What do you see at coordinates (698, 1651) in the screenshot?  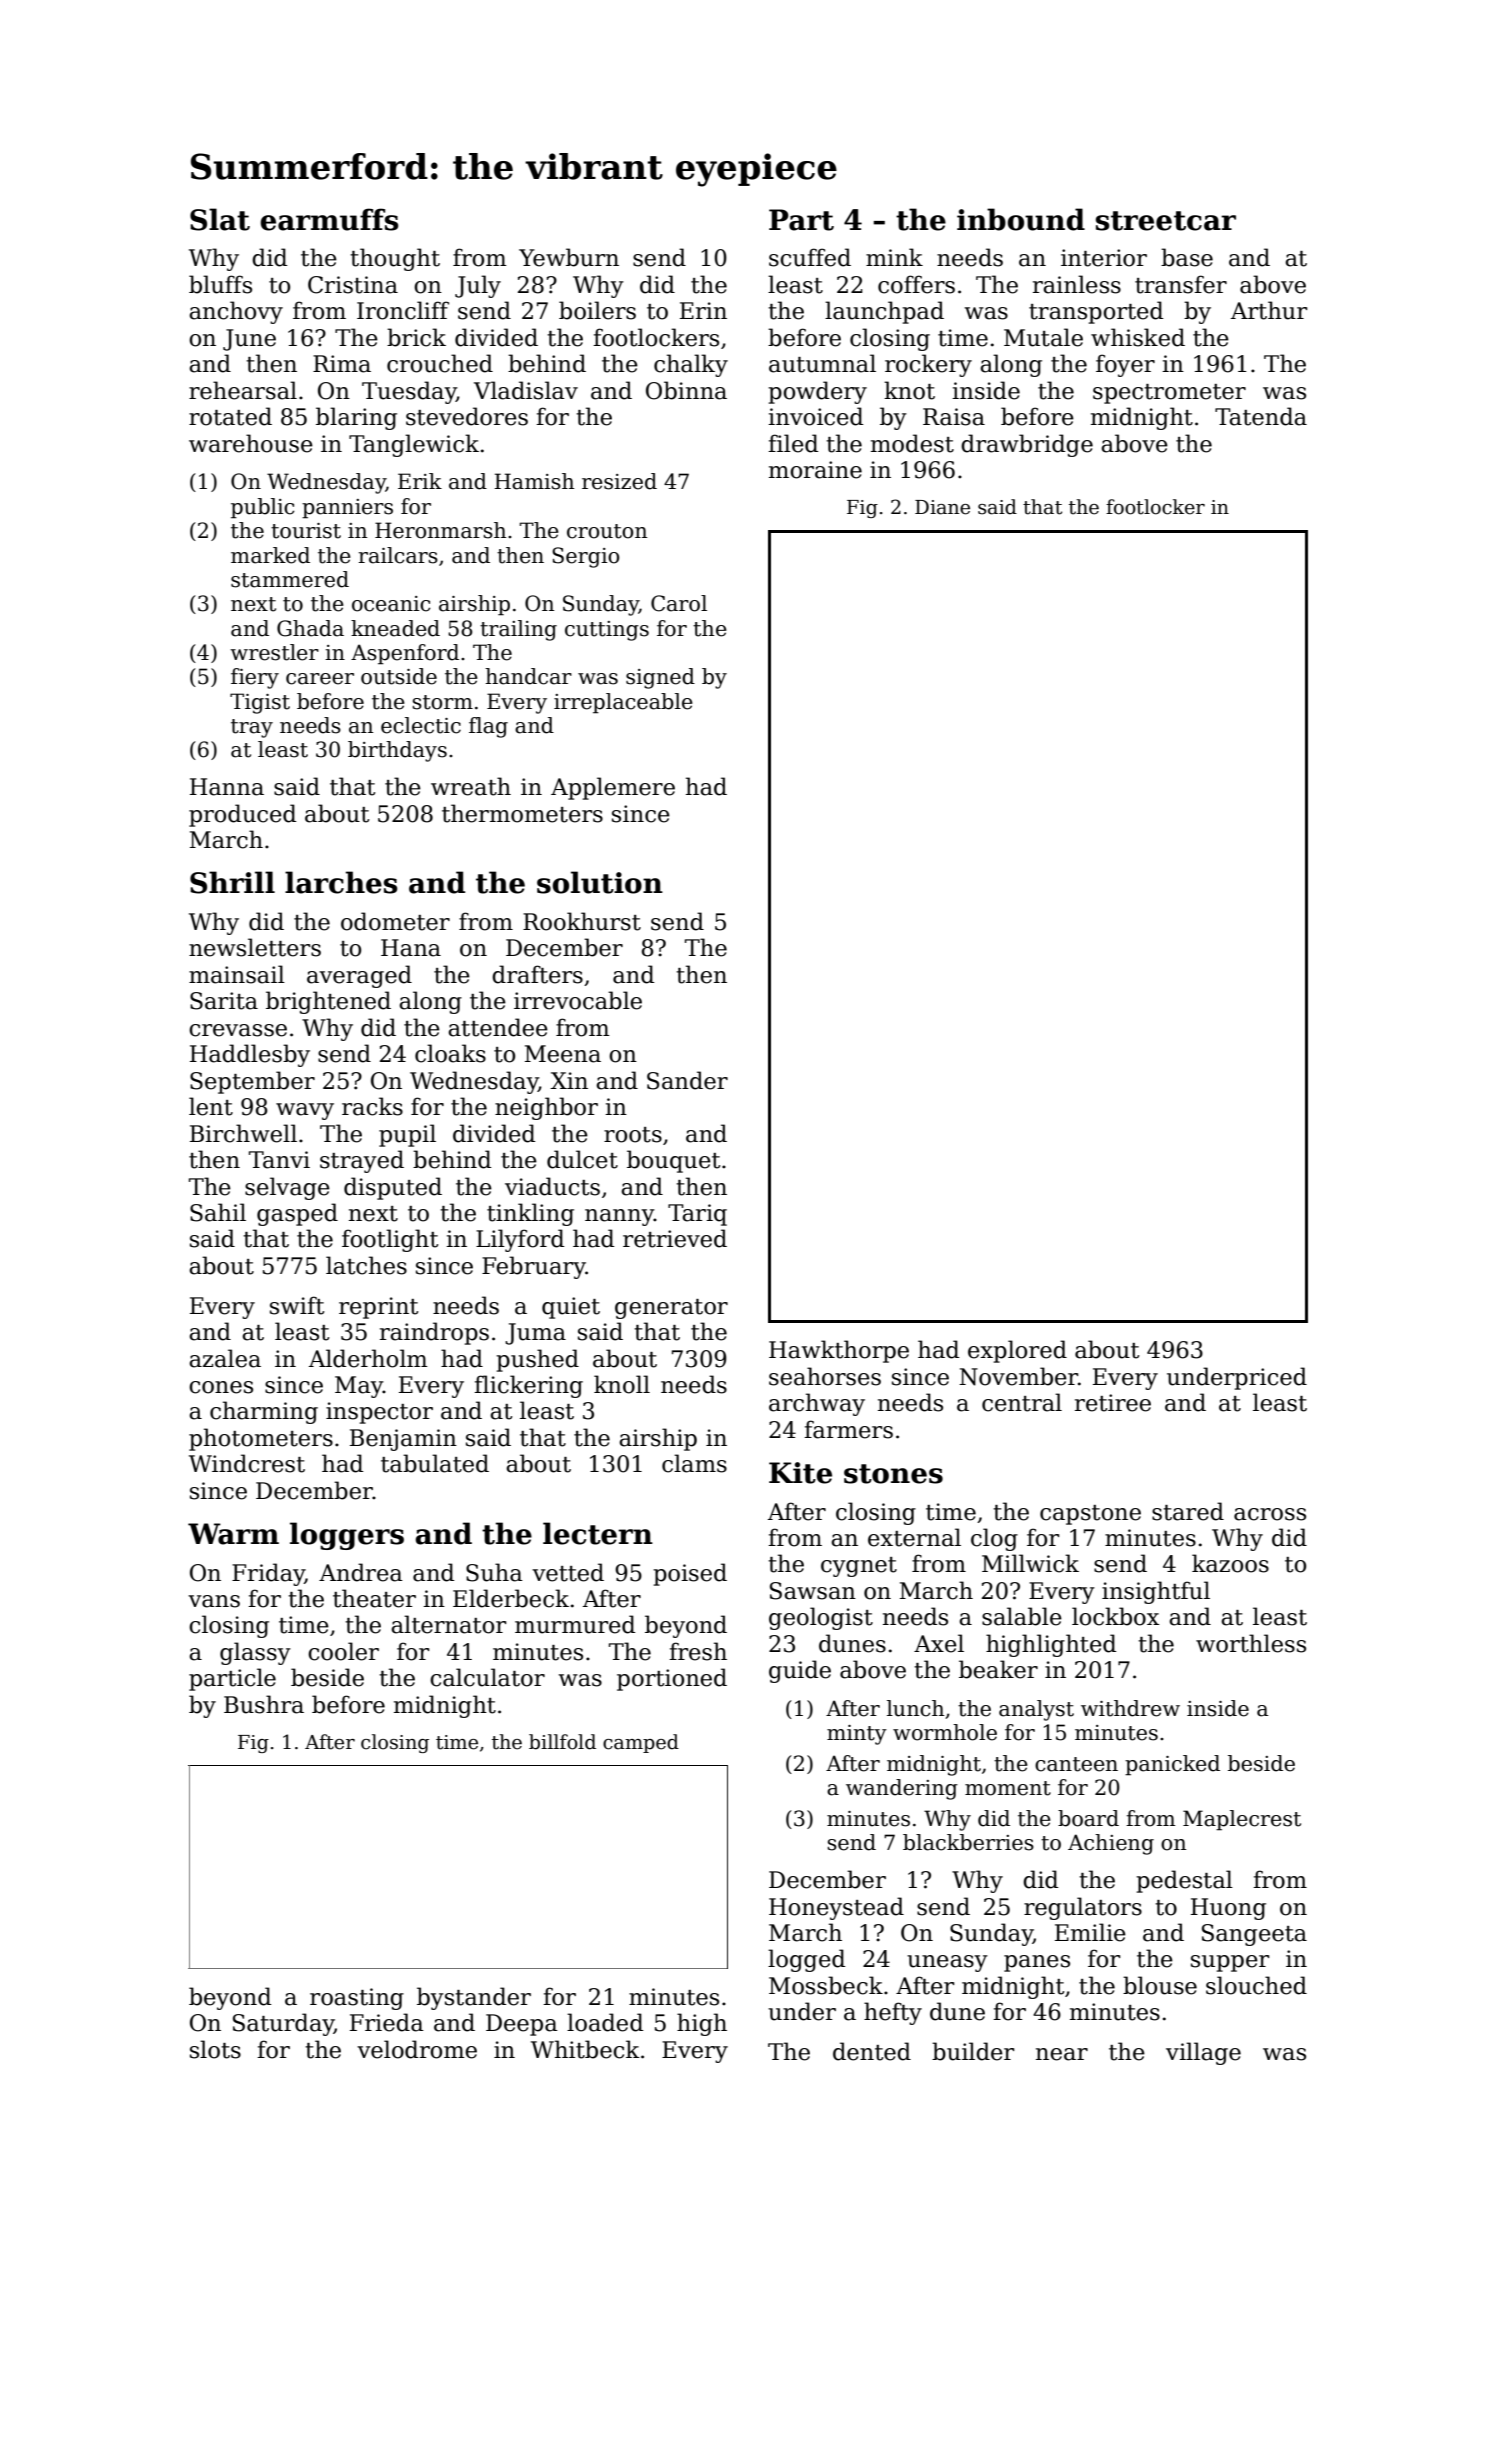 I see `fresh` at bounding box center [698, 1651].
